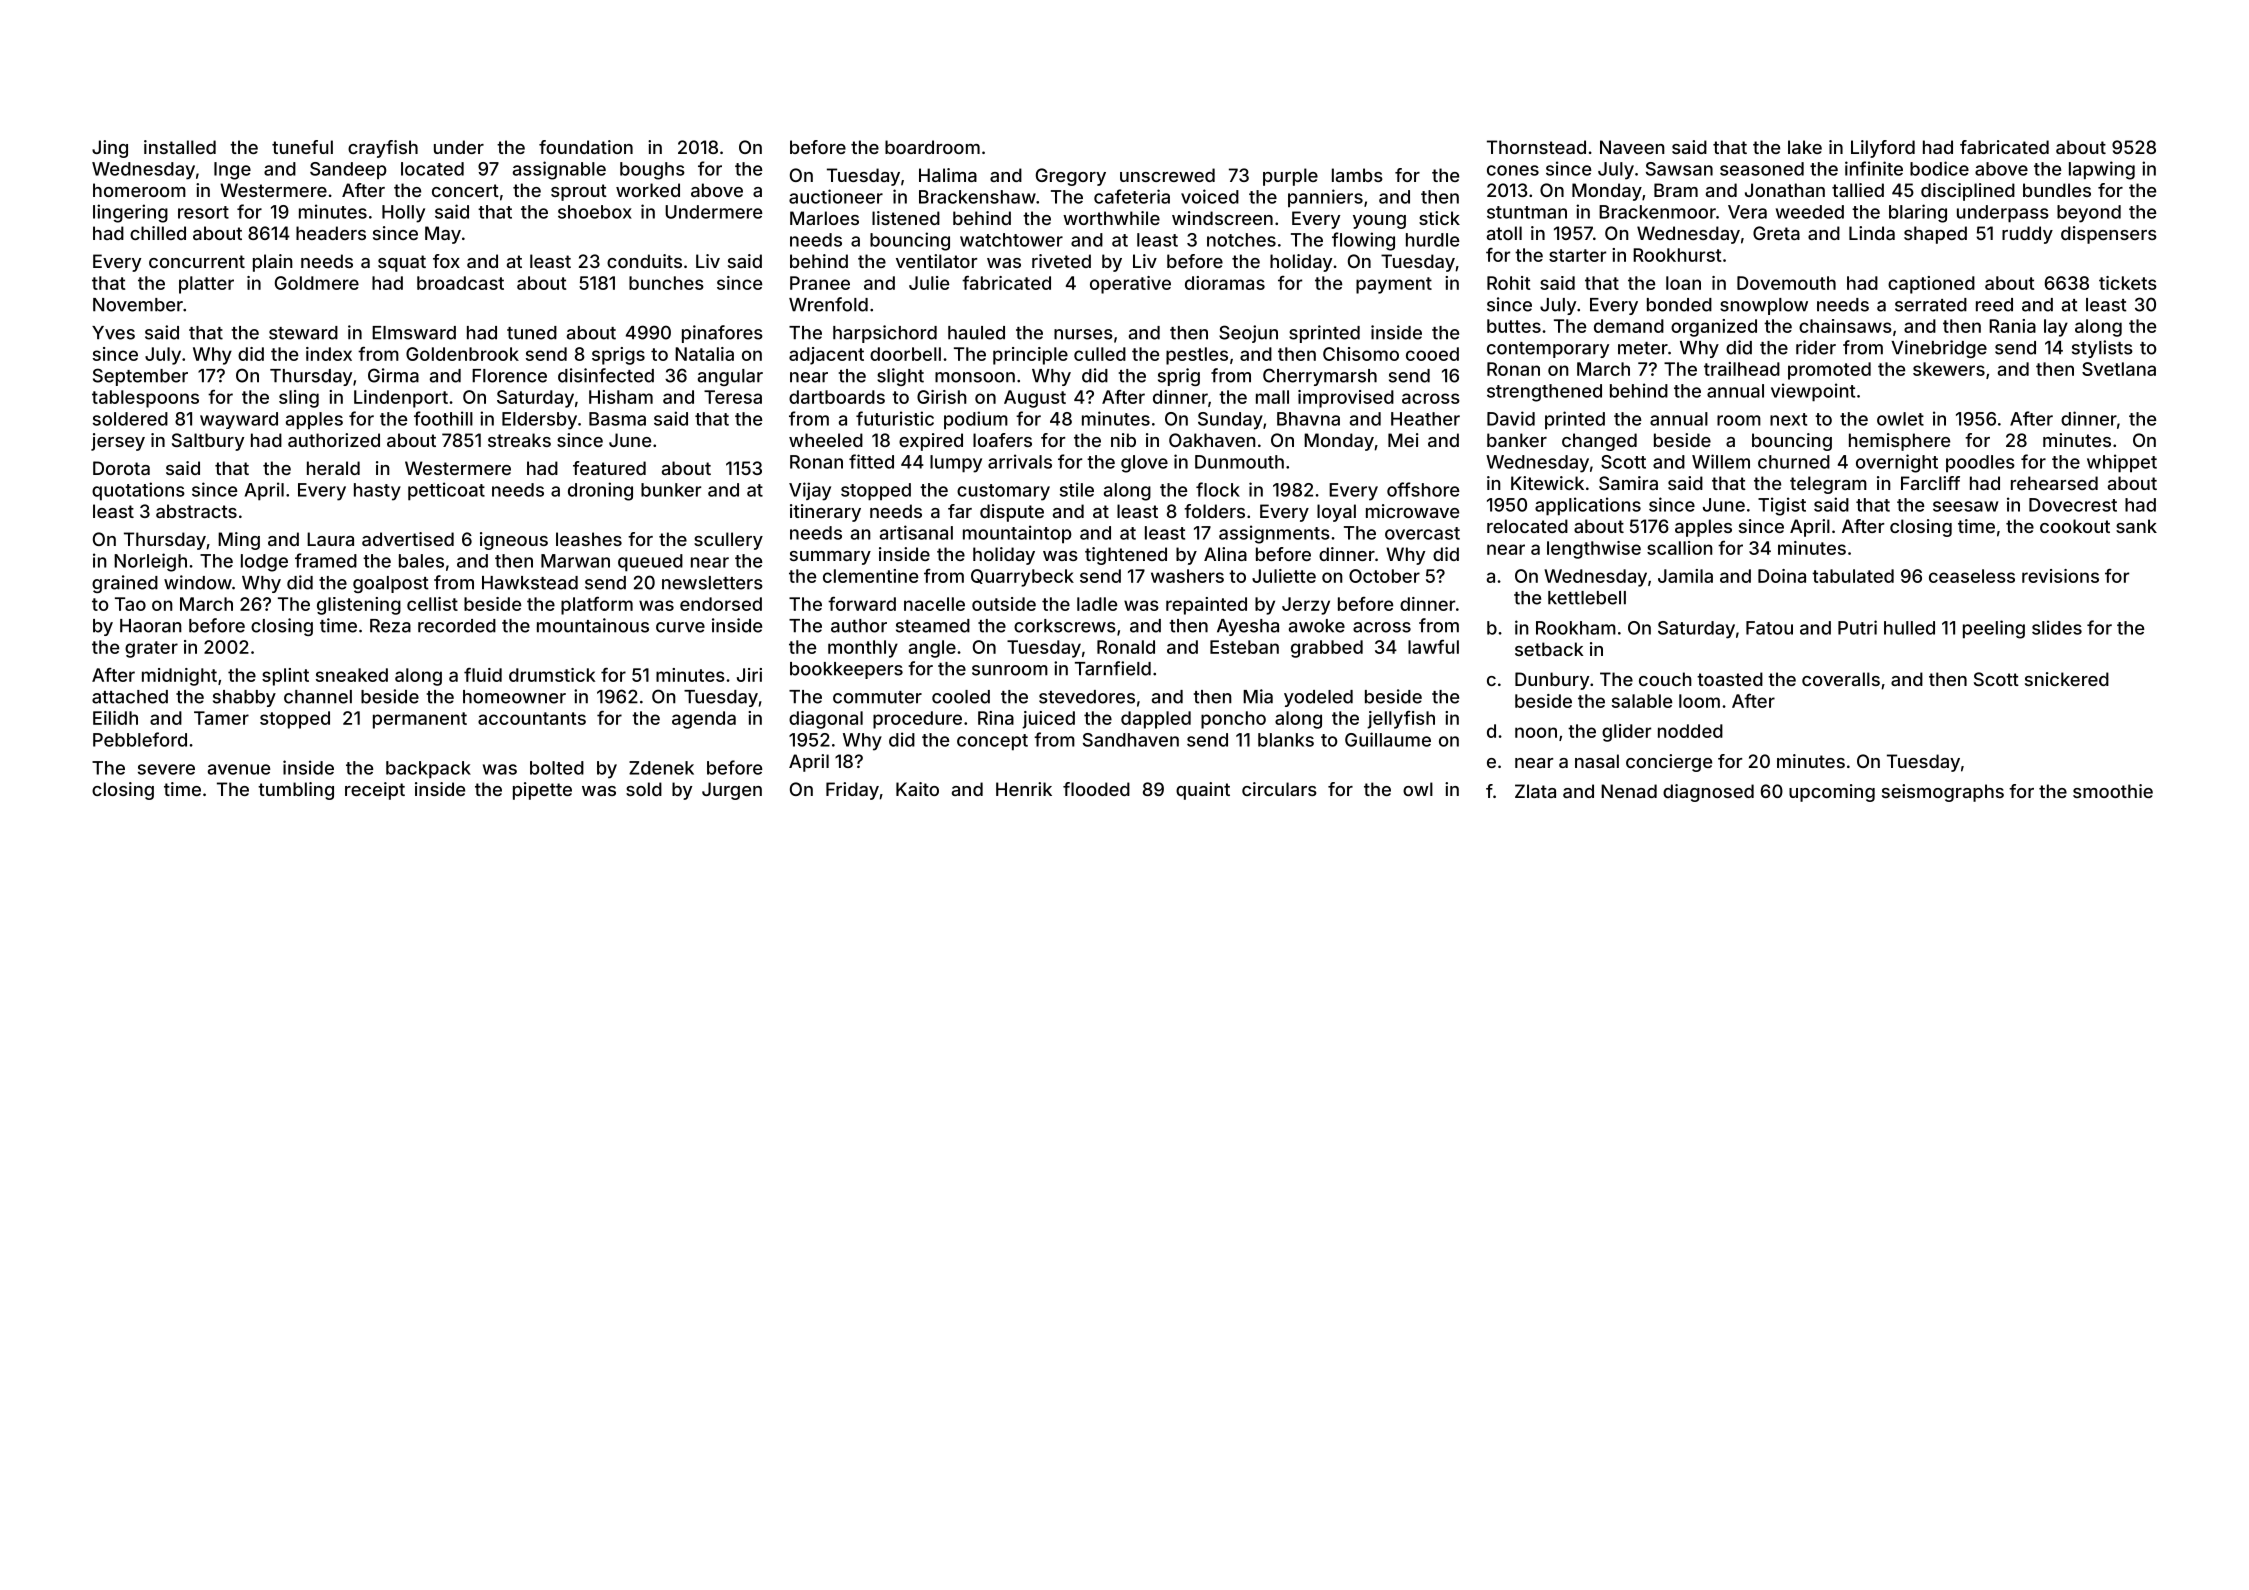 The height and width of the image is (1590, 2249). What do you see at coordinates (600, 491) in the image?
I see `droning` at bounding box center [600, 491].
